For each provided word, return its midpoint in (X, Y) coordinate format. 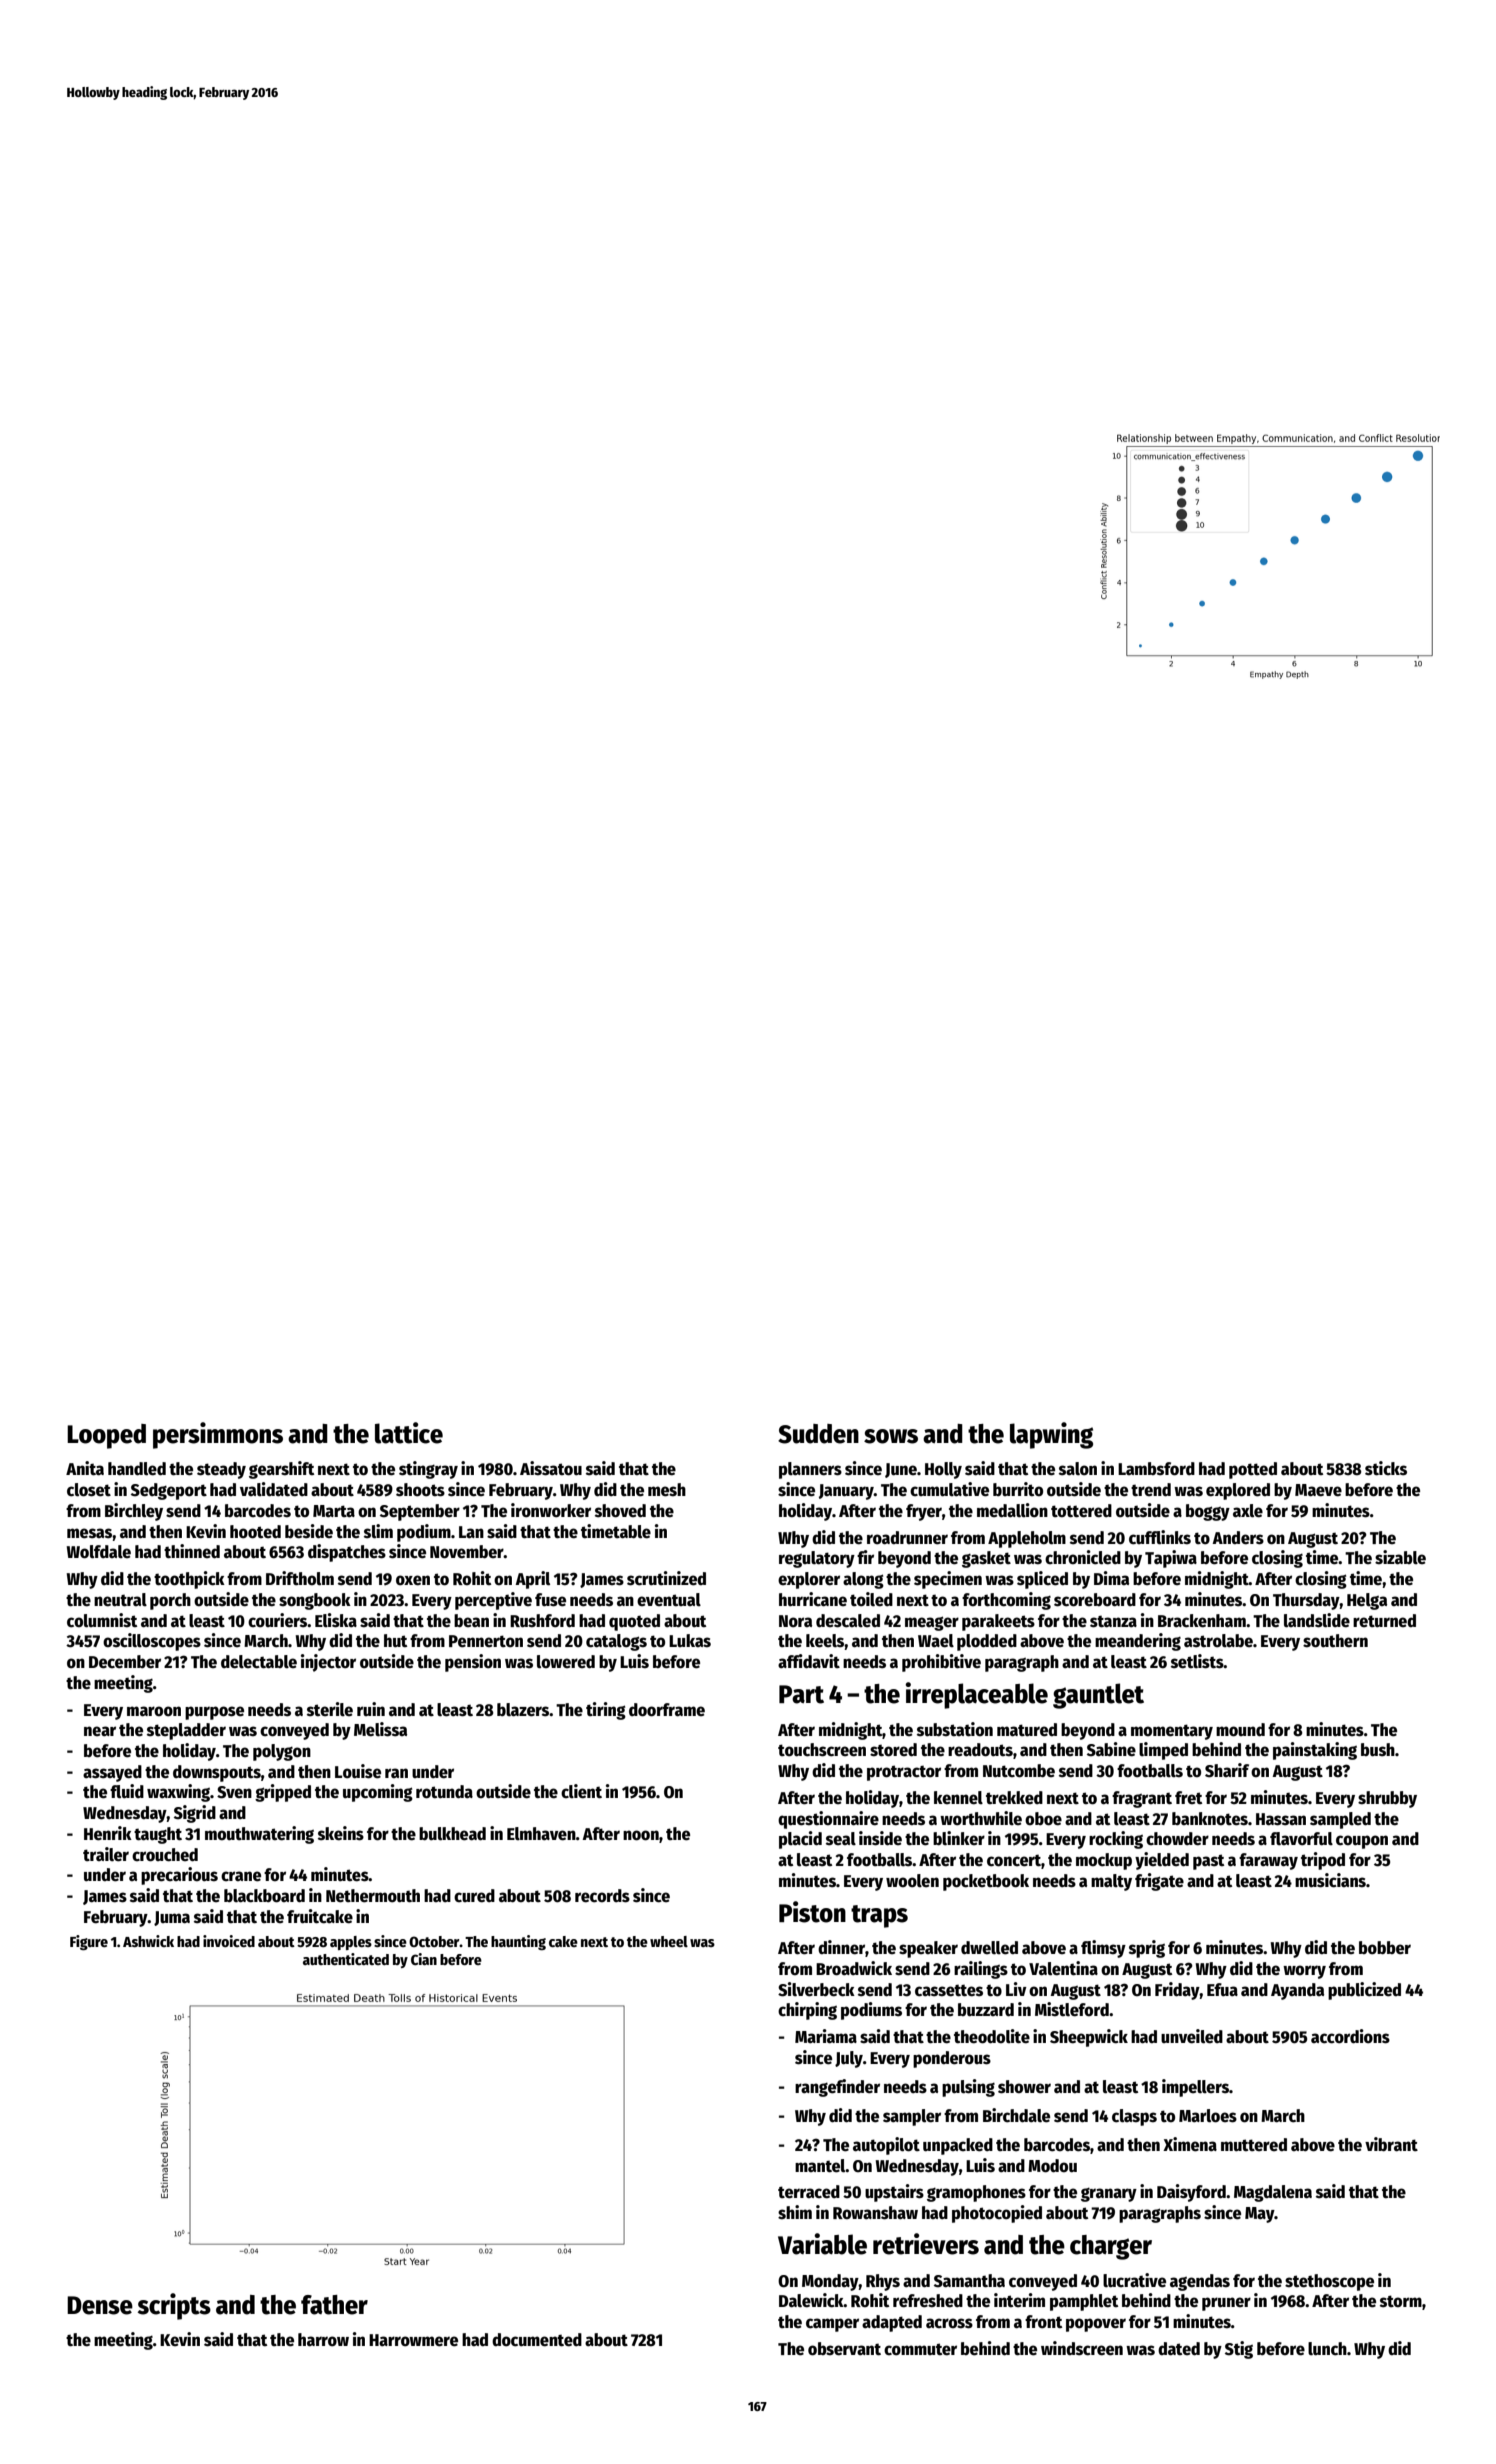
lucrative (1134, 2280)
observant (844, 2349)
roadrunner (907, 1538)
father (334, 2305)
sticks (1386, 1468)
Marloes (1208, 2116)
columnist (102, 1620)
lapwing (1051, 1435)
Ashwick (148, 1941)
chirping (807, 2011)
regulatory (817, 1559)
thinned (192, 1551)
